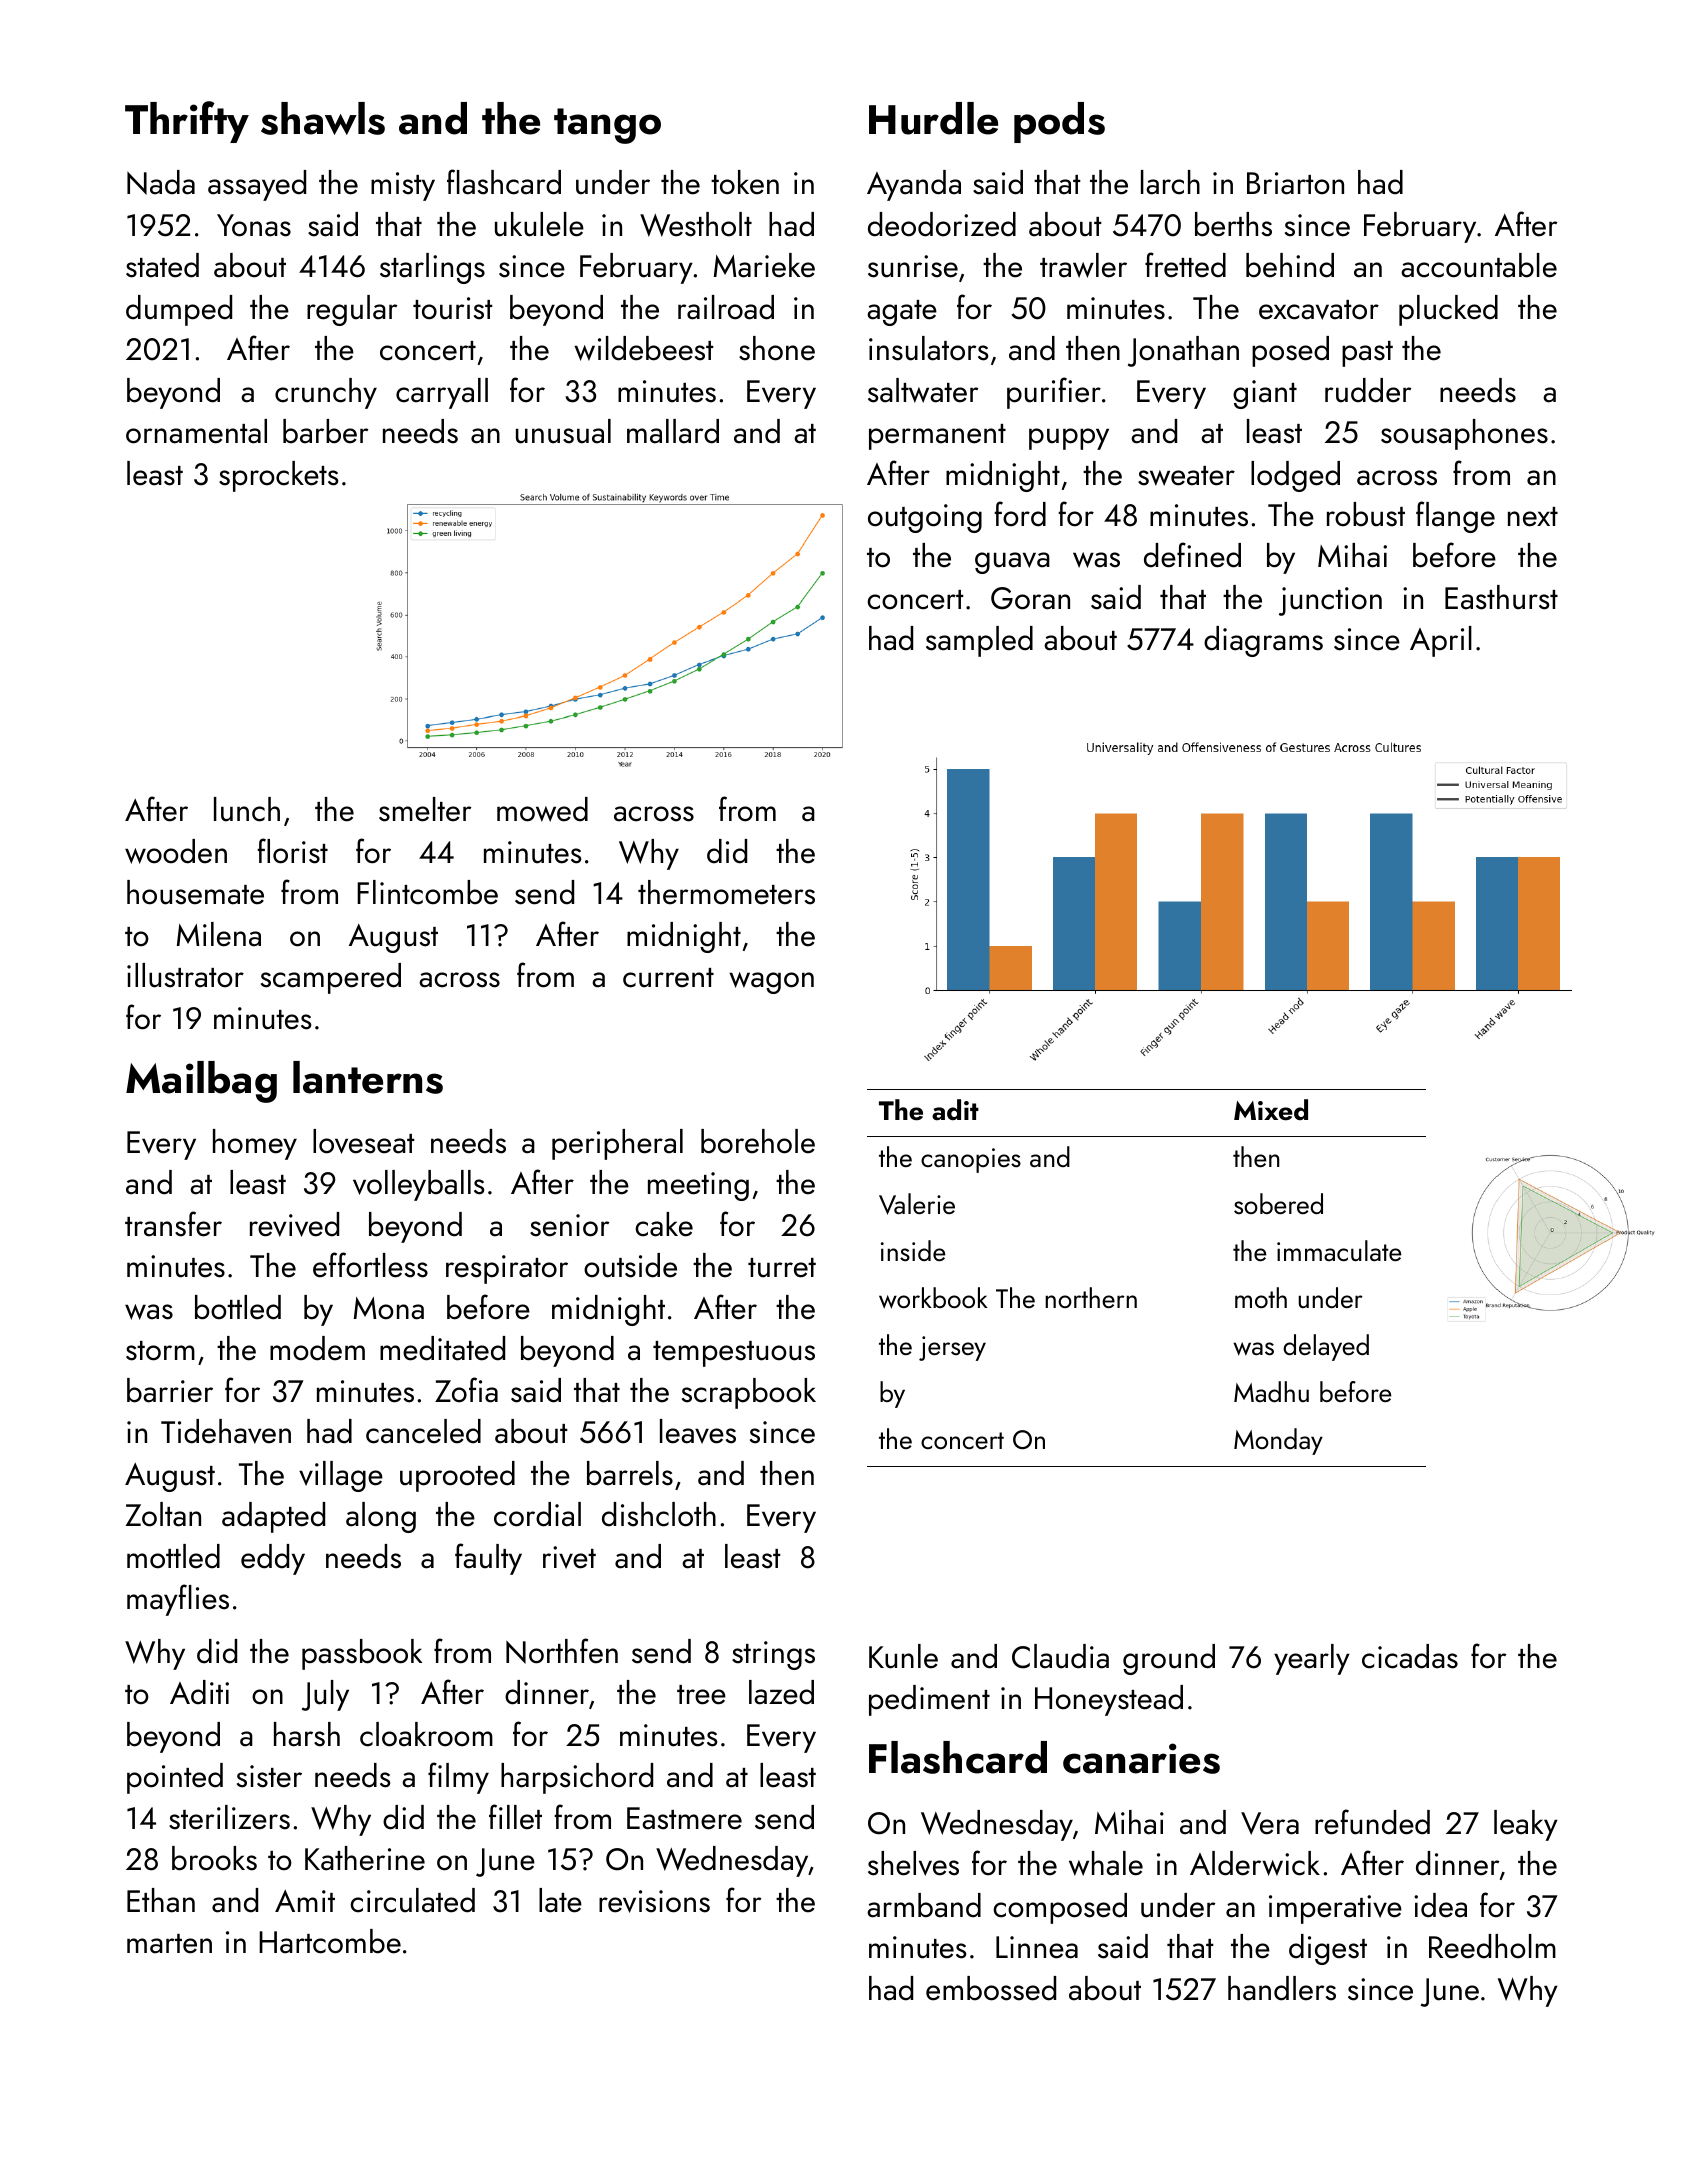 The height and width of the document is (2178, 1683). Describe the element at coordinates (403, 186) in the document. I see `misty` at that location.
